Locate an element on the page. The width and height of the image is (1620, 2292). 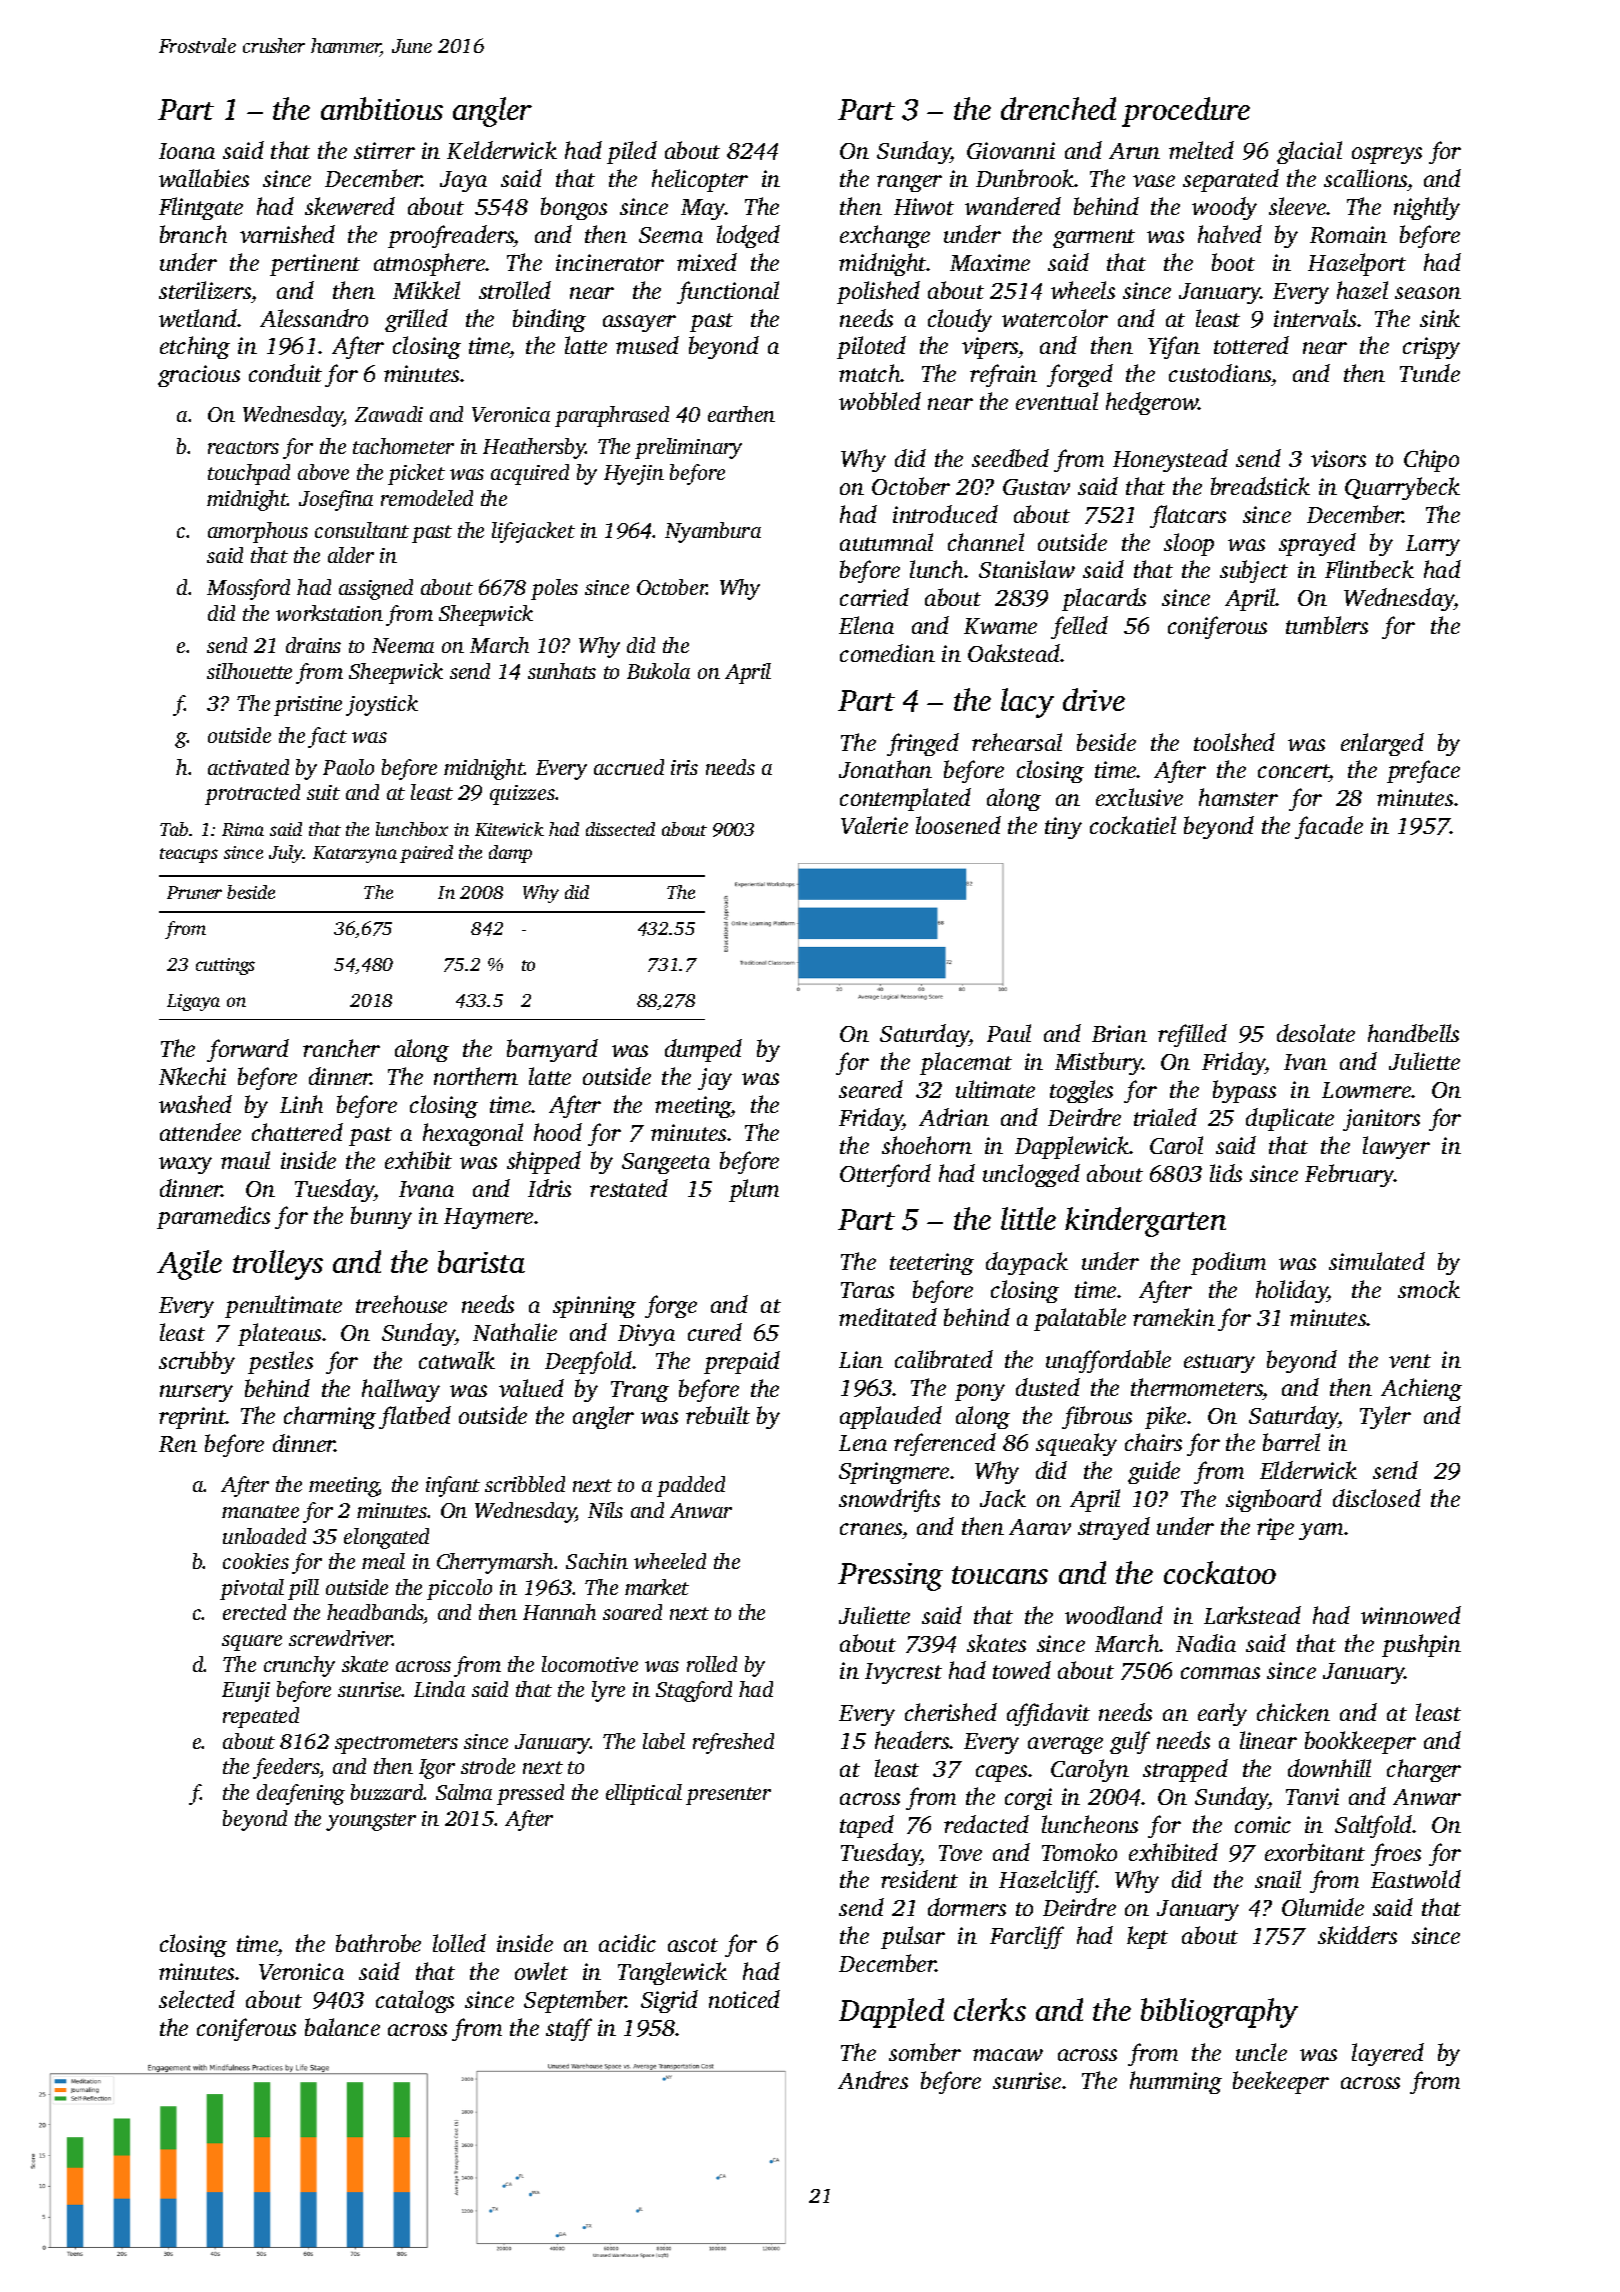
piled is located at coordinates (632, 152).
